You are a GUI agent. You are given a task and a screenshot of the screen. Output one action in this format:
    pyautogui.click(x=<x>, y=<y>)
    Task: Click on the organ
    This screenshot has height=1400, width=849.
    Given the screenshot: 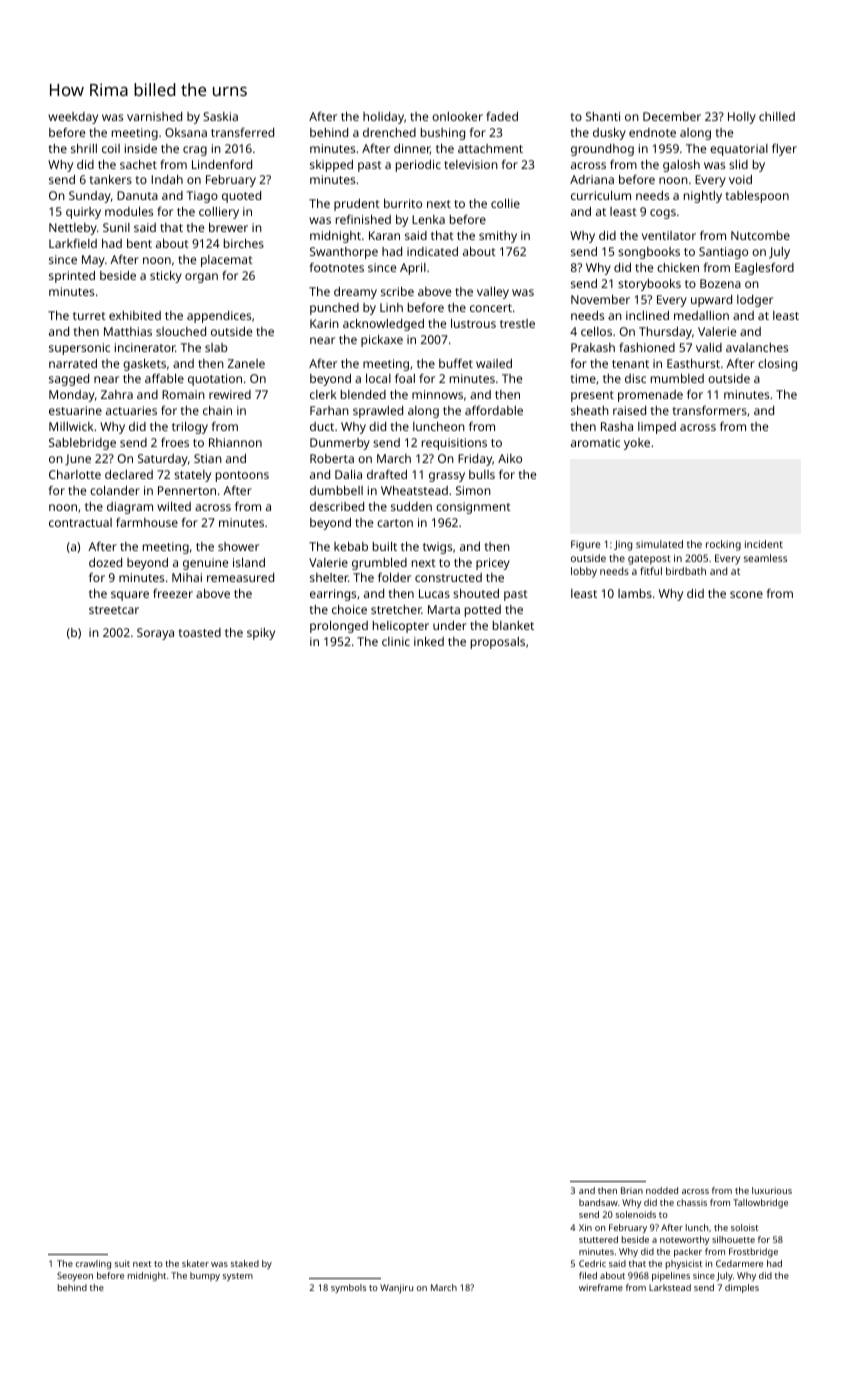 What is the action you would take?
    pyautogui.click(x=201, y=278)
